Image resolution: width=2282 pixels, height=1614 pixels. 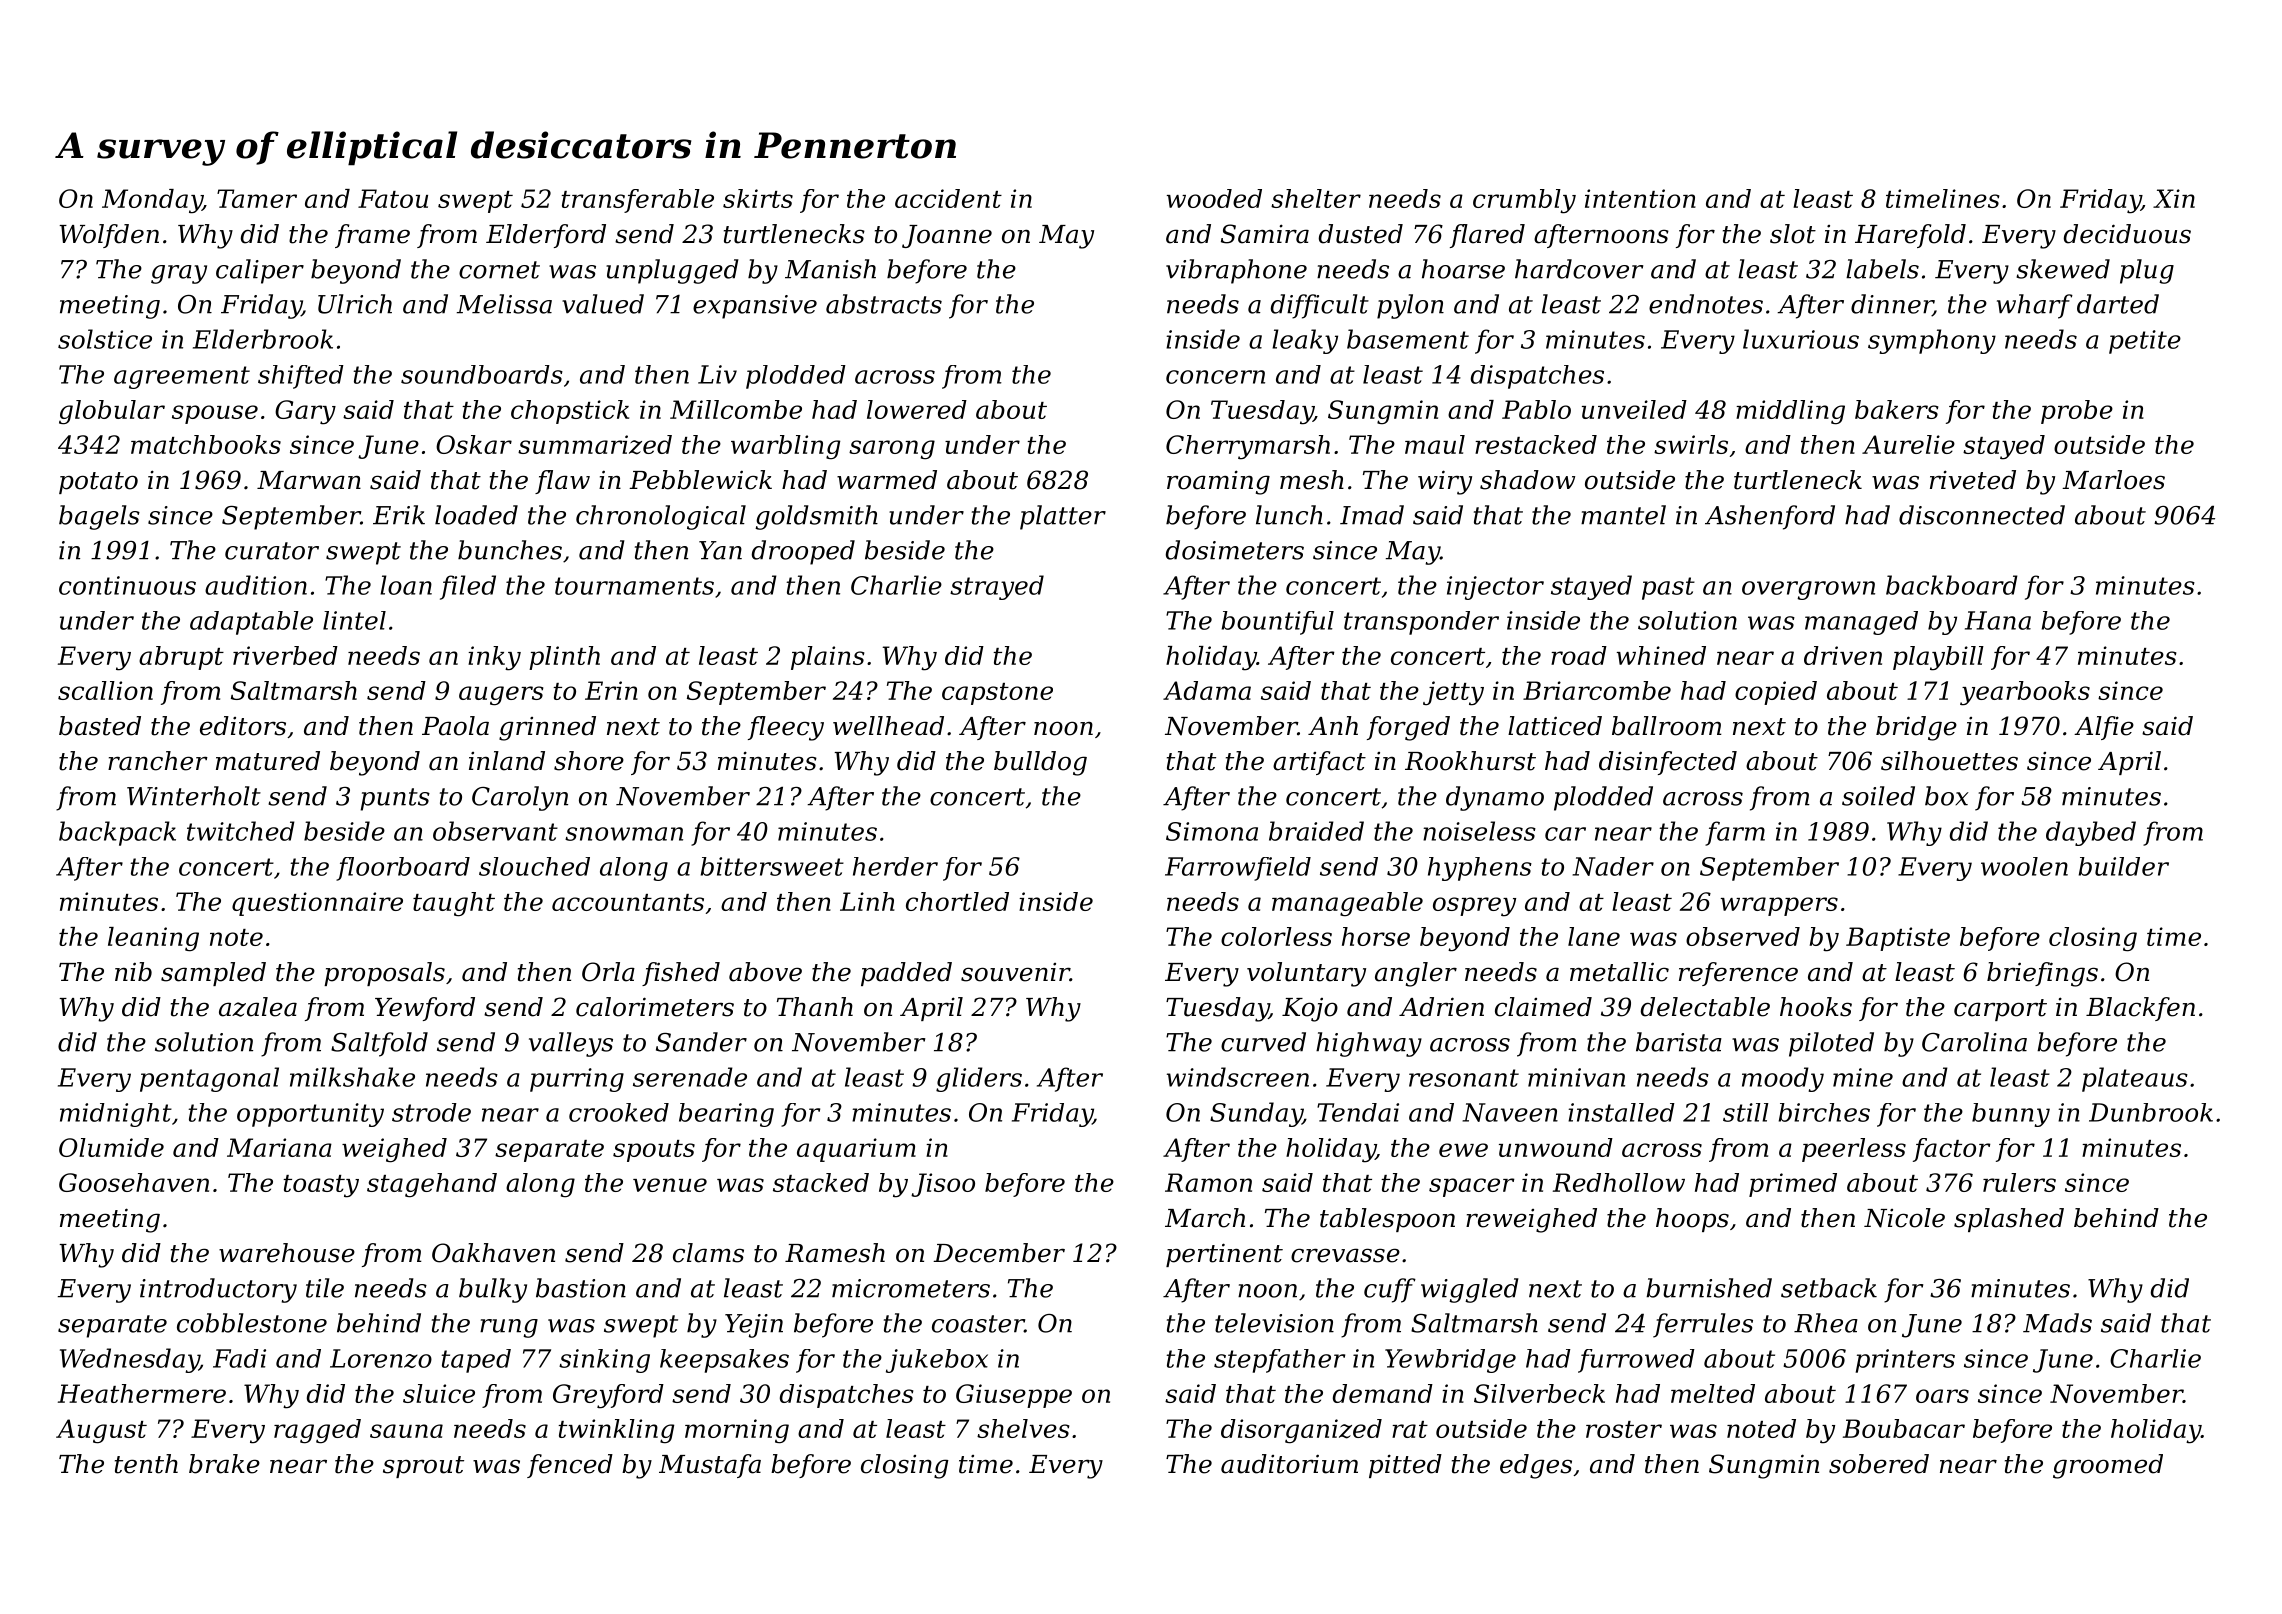 I want to click on resonant, so click(x=1464, y=1078).
